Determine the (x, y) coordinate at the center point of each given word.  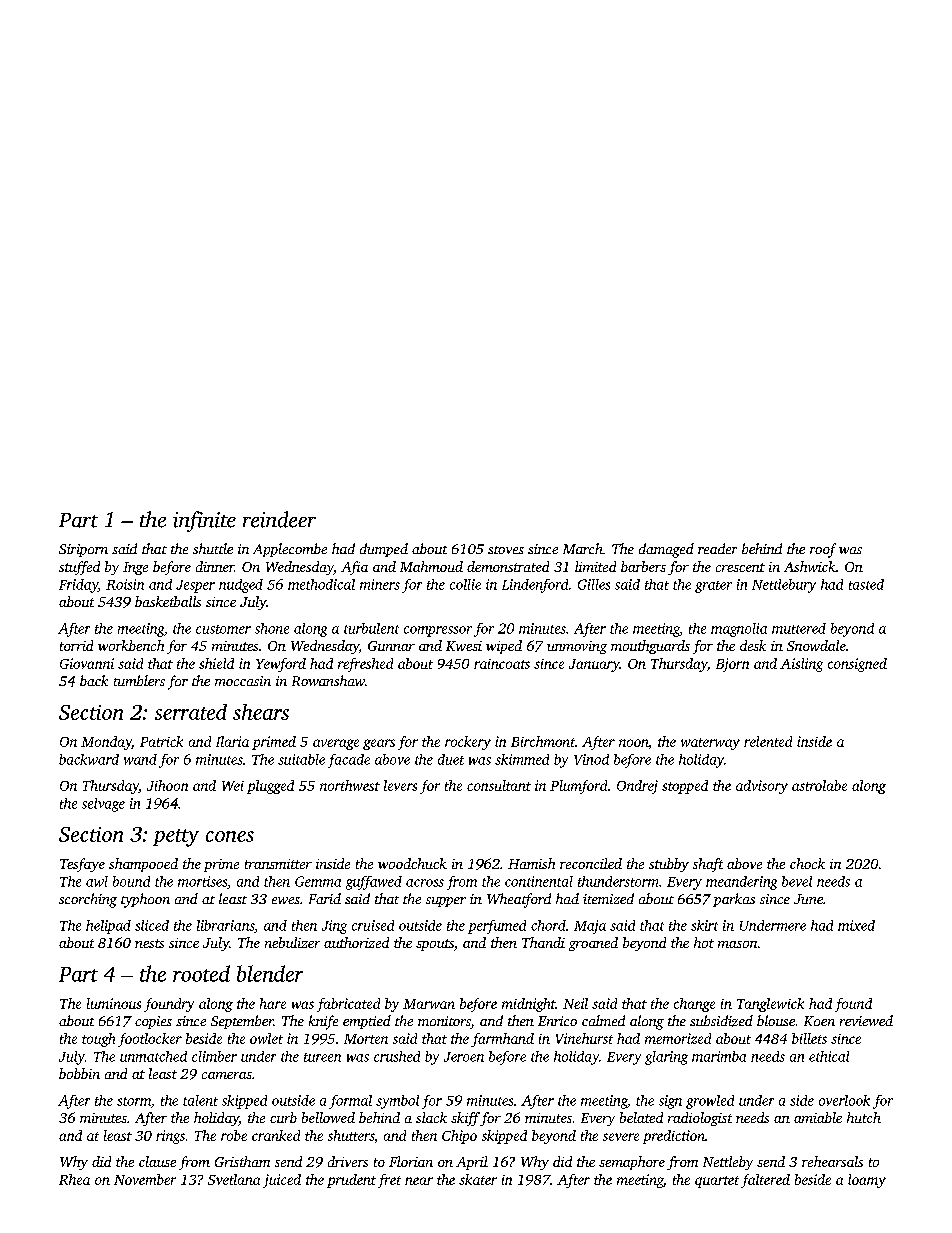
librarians (225, 925)
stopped (685, 787)
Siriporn (83, 550)
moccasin (243, 681)
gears (379, 744)
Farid (325, 898)
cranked (276, 1135)
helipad (108, 927)
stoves (506, 550)
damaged (666, 550)
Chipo (459, 1137)
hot (704, 942)
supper (446, 902)
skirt (704, 925)
